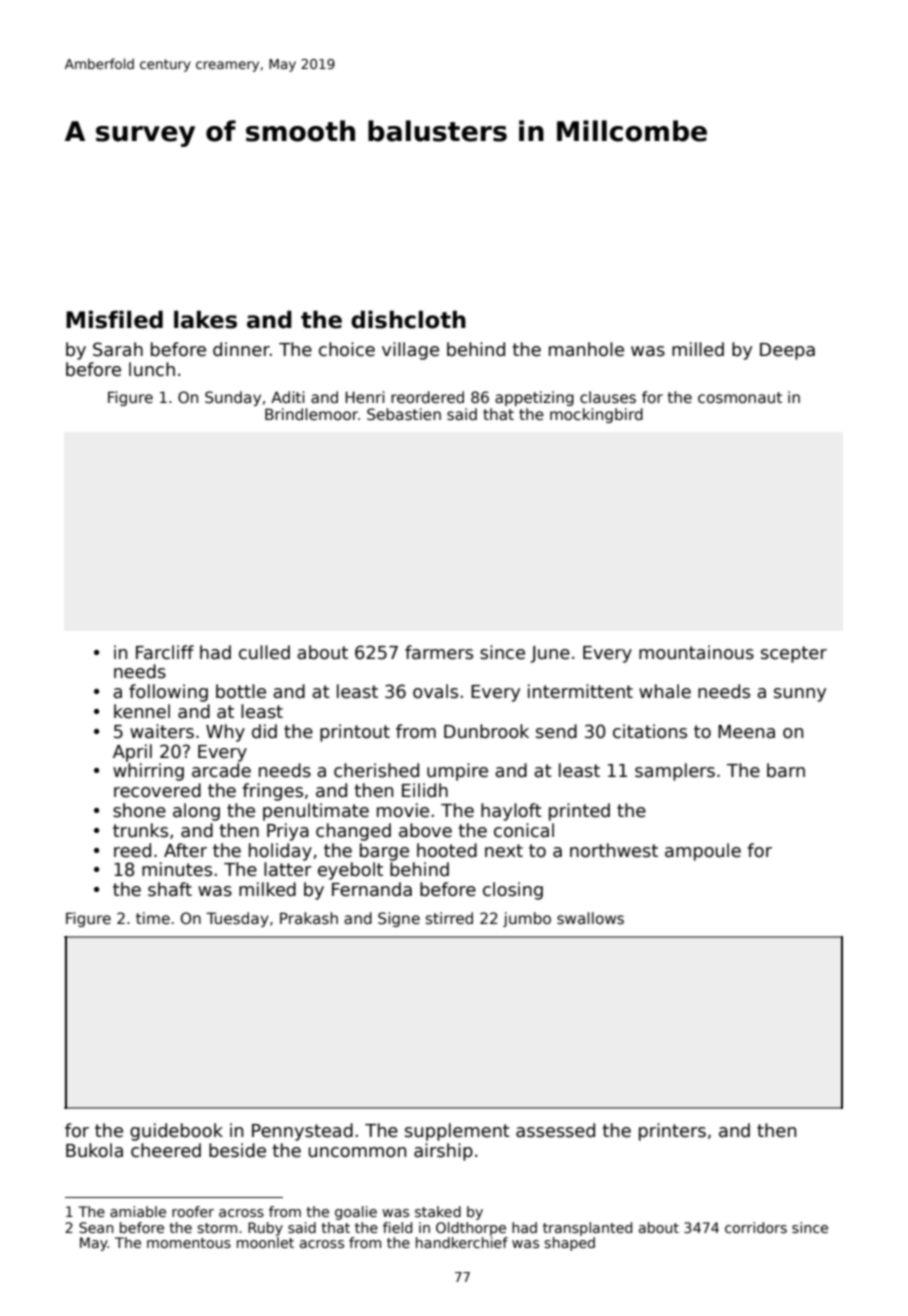 The image size is (908, 1316). Describe the element at coordinates (176, 1132) in the image. I see `guidebook` at that location.
